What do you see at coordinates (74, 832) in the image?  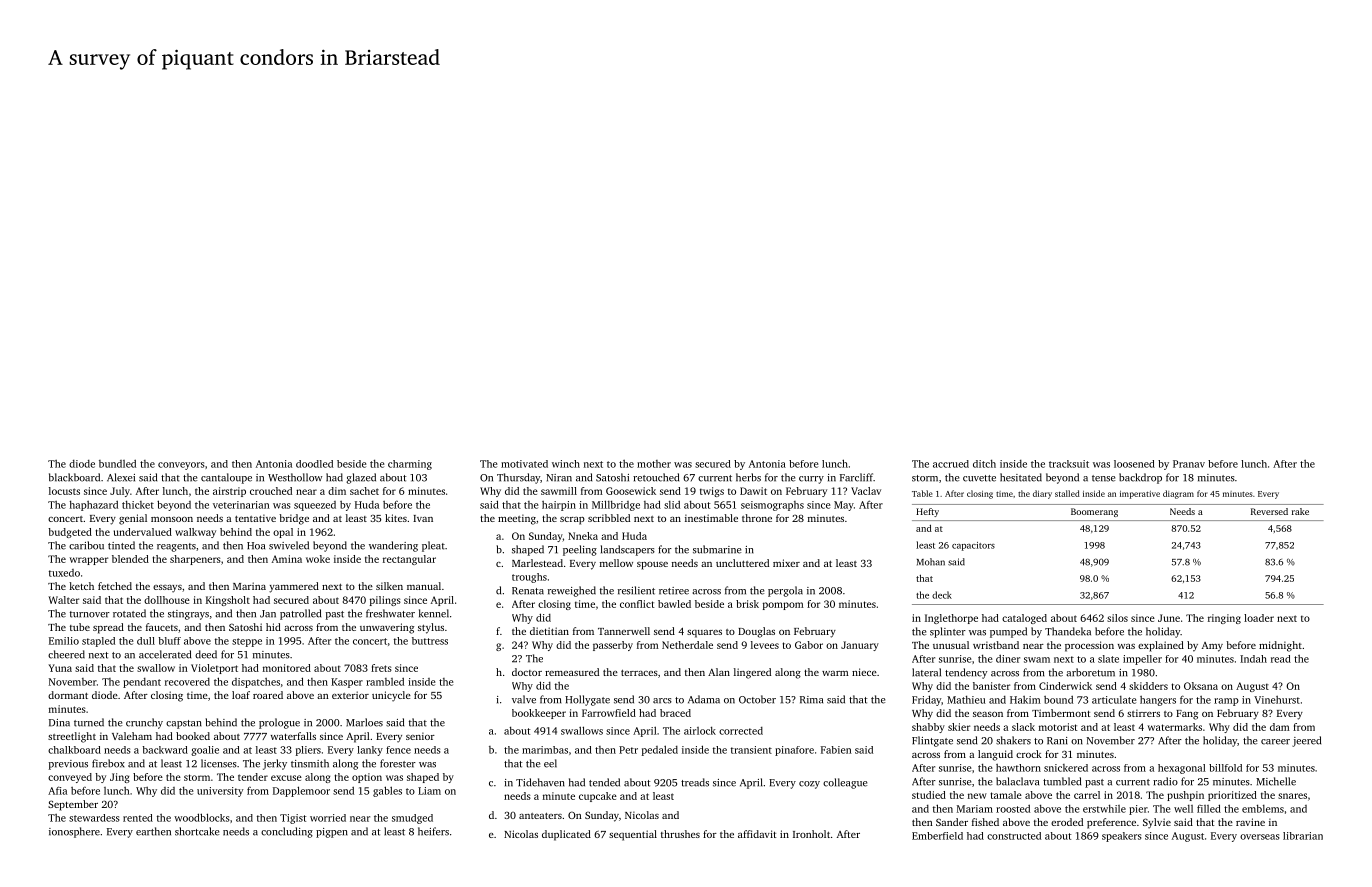 I see `ionosphere` at bounding box center [74, 832].
